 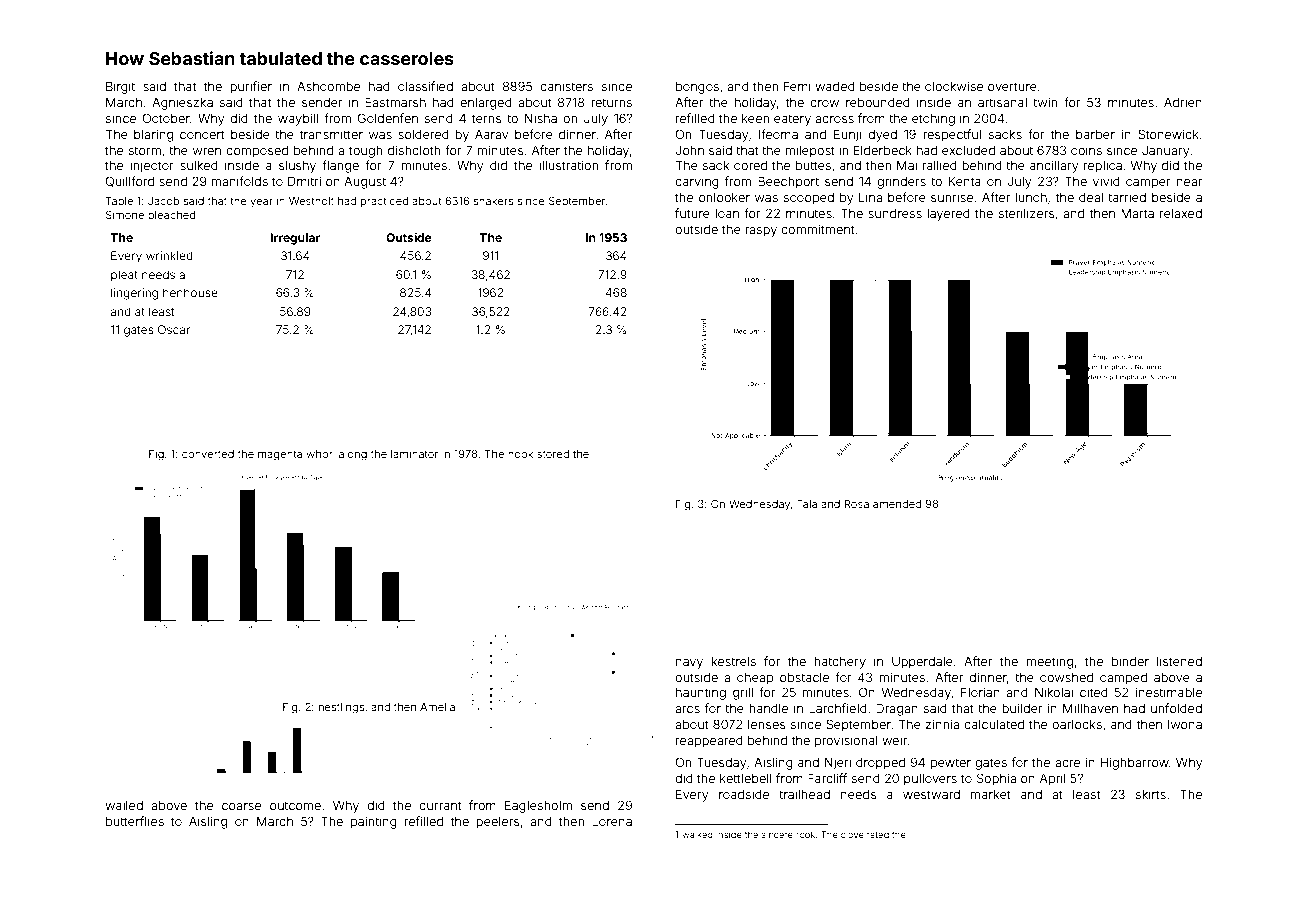 I want to click on stored, so click(x=553, y=454).
